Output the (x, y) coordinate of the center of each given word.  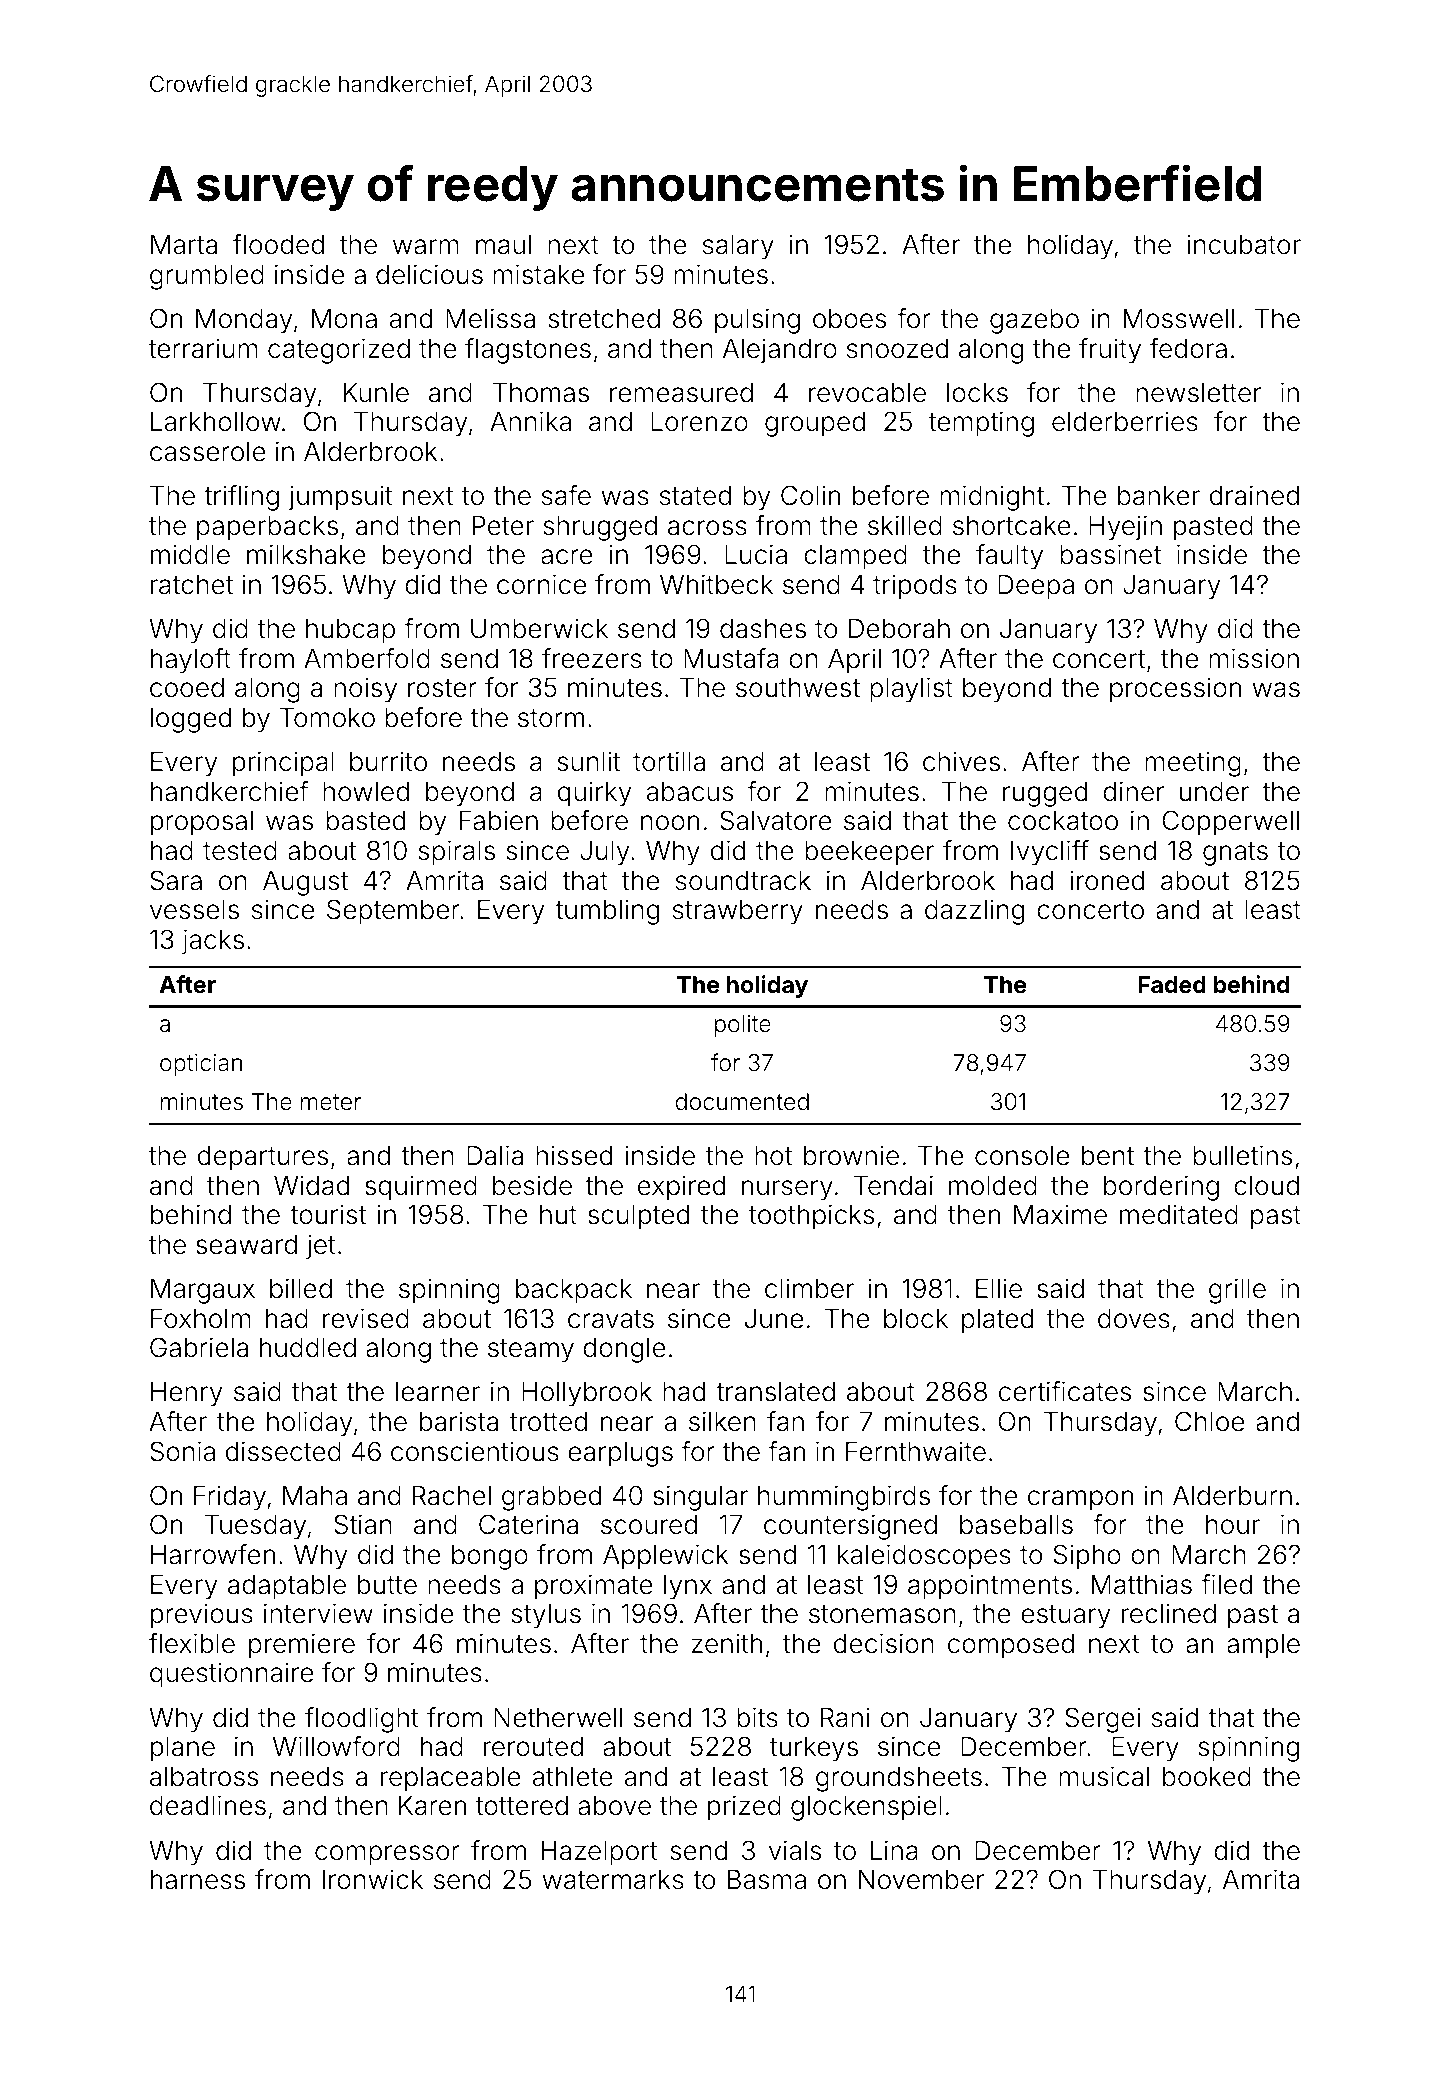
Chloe (1209, 1421)
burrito (388, 761)
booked (1207, 1777)
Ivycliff (1050, 853)
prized (744, 1808)
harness (198, 1880)
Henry (186, 1394)
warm (426, 247)
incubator (1244, 244)
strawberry (738, 912)
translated (775, 1392)
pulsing (757, 321)
